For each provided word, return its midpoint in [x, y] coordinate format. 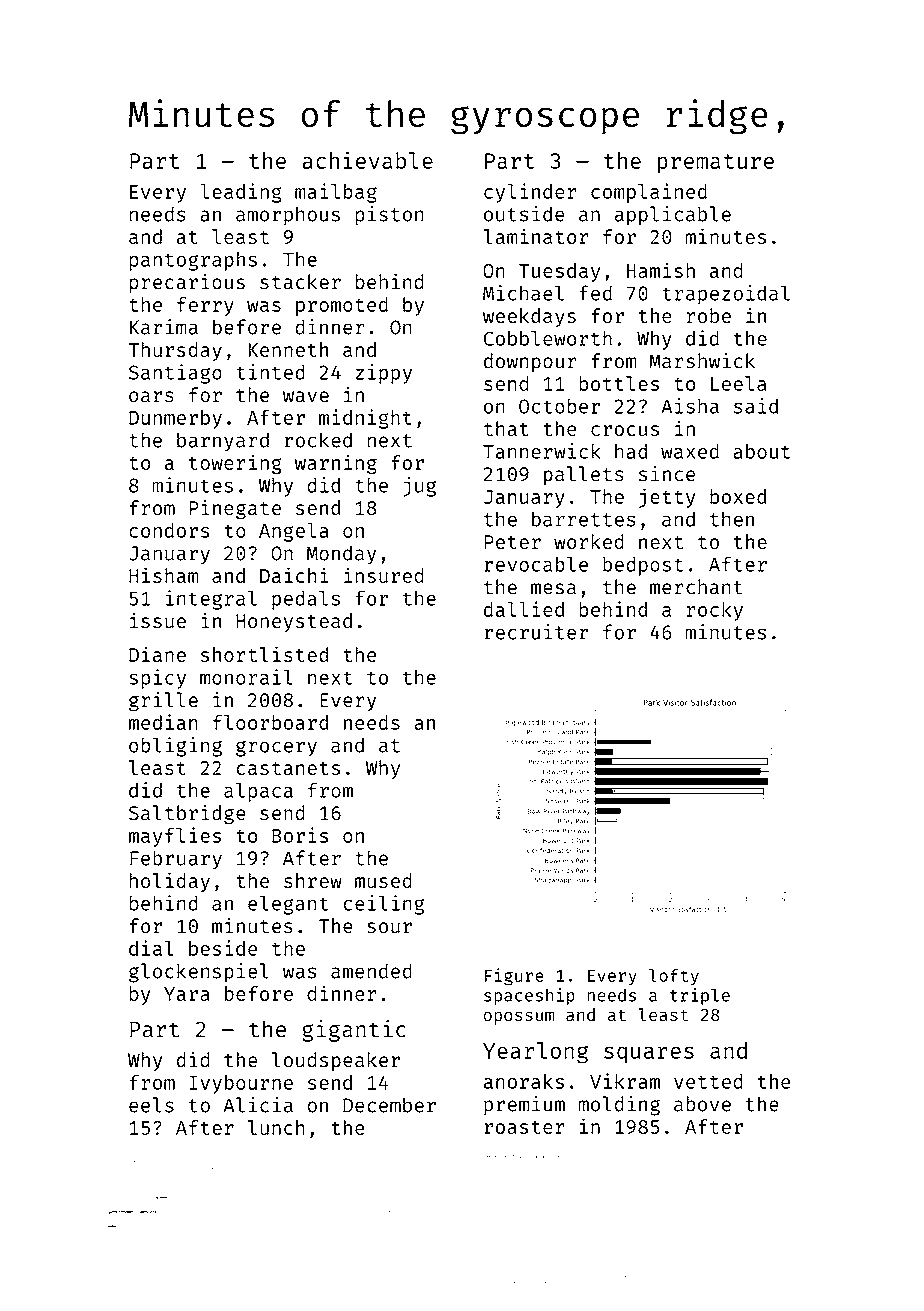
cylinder [530, 193]
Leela [739, 383]
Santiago [175, 374]
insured [384, 575]
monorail [246, 677]
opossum [518, 1018]
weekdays [529, 317]
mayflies [175, 837]
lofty [674, 976]
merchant [696, 587]
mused [383, 880]
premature [716, 164]
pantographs [193, 261]
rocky [715, 611]
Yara [187, 994]
